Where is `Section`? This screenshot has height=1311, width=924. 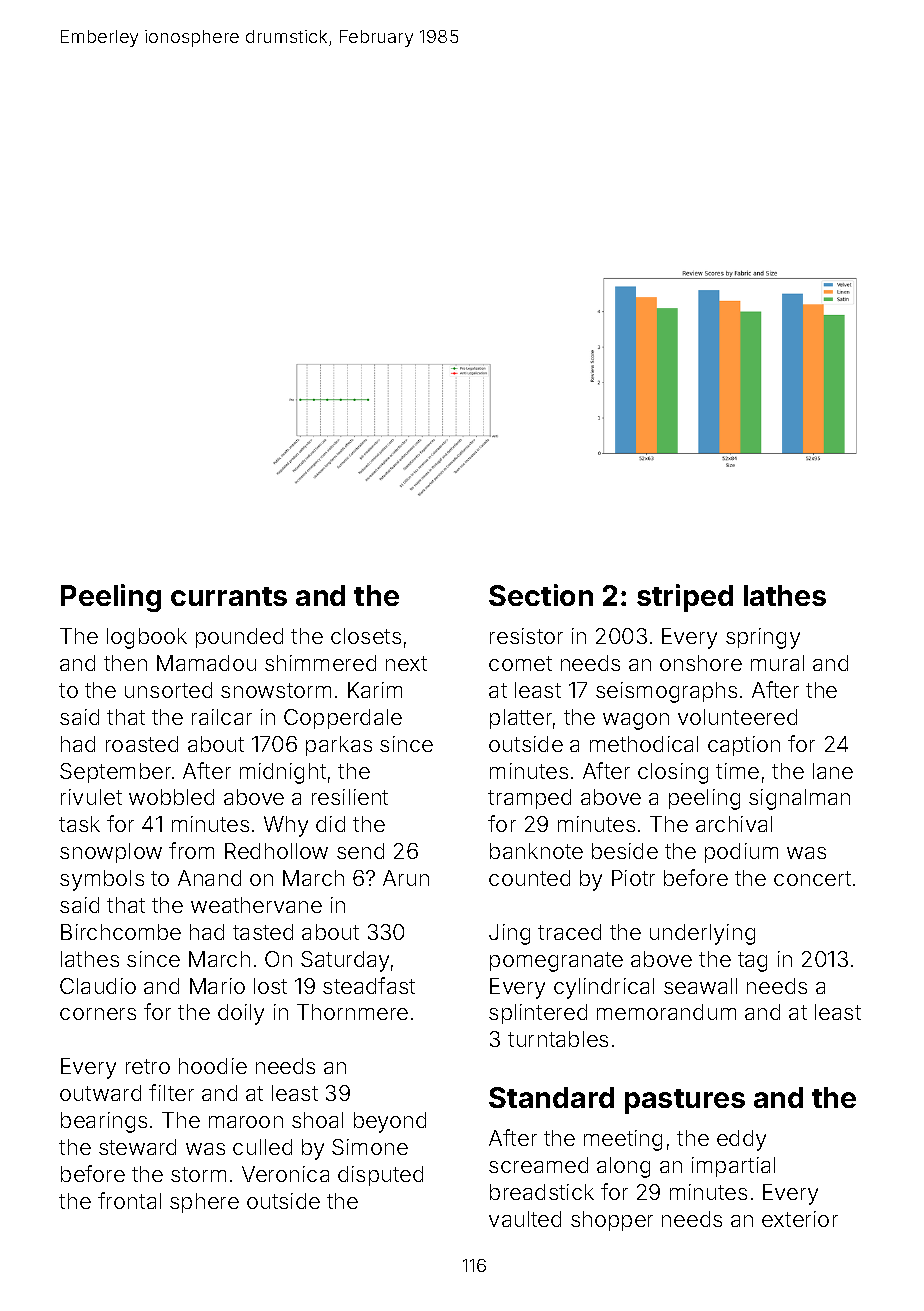
Section is located at coordinates (541, 595).
